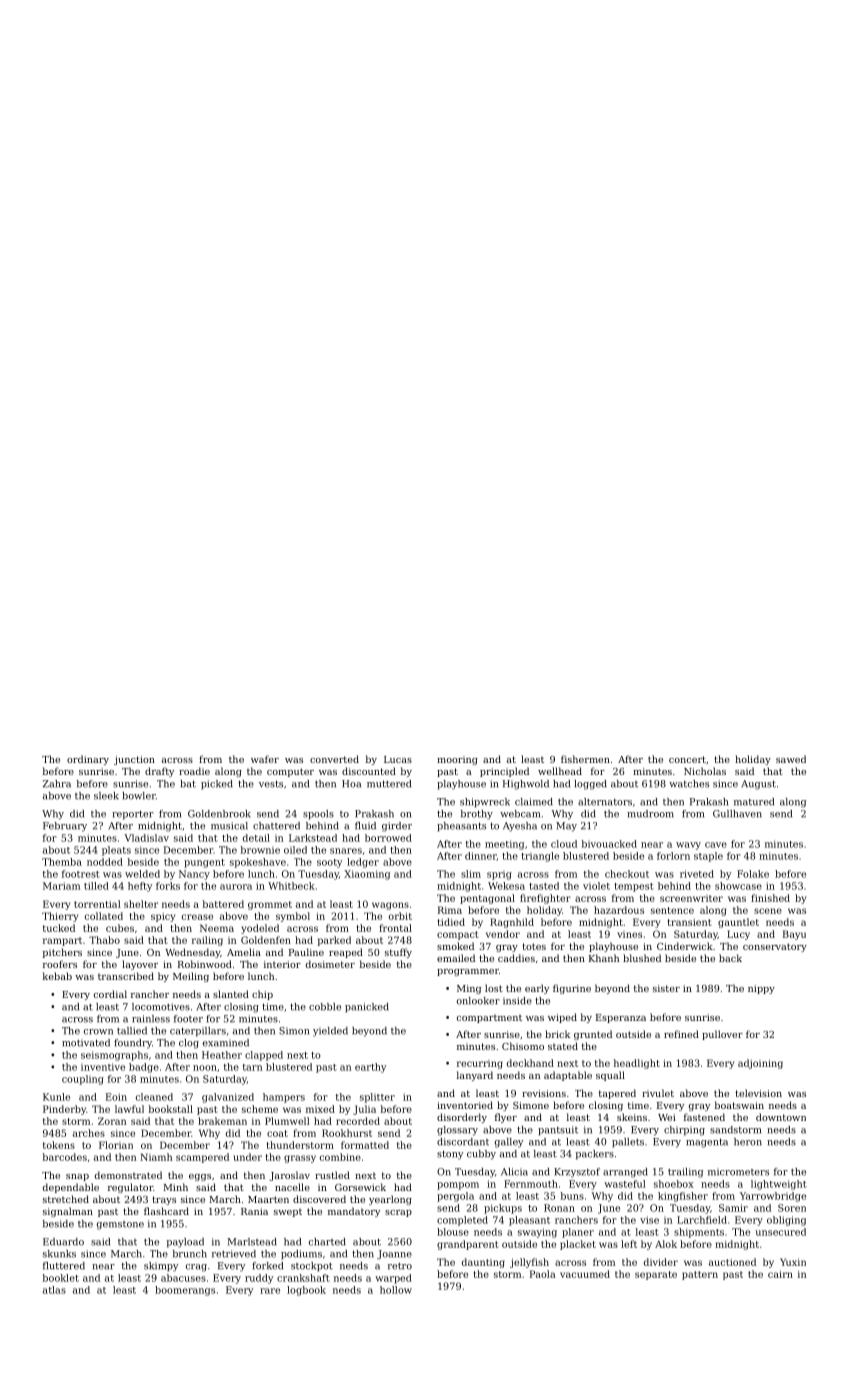 The height and width of the screenshot is (1400, 849). I want to click on badge, so click(144, 1068).
